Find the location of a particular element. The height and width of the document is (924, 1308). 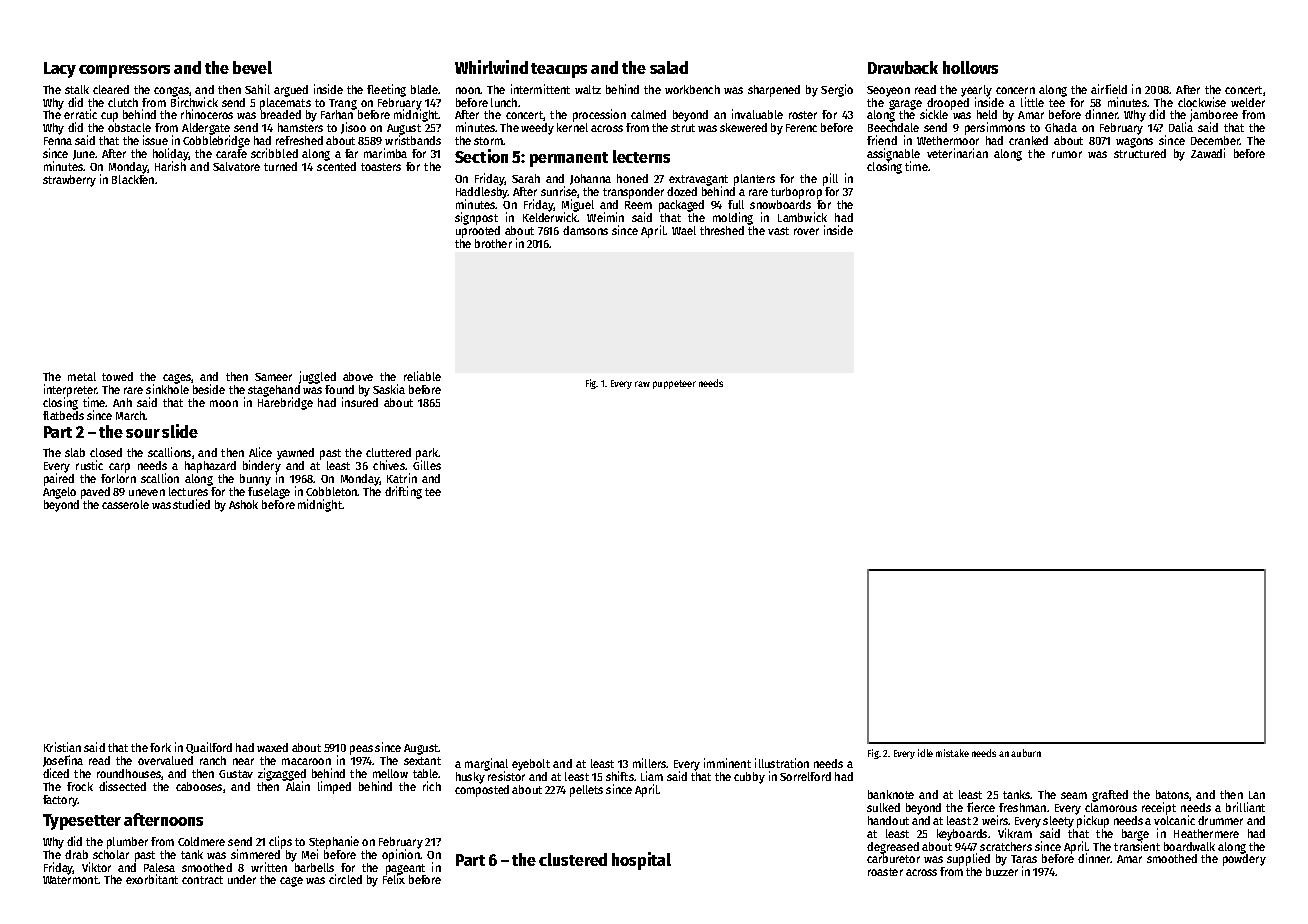

salad is located at coordinates (669, 67).
